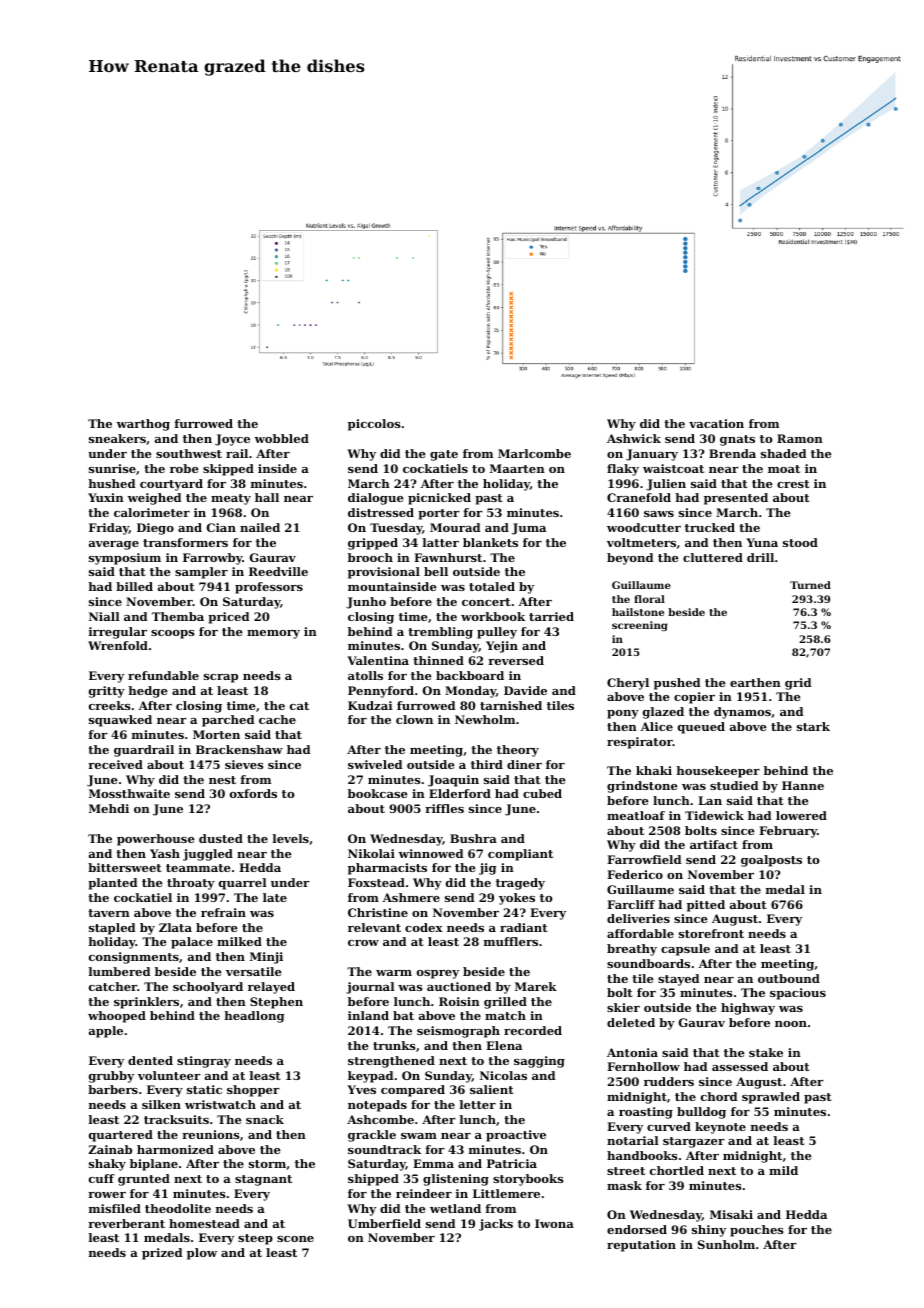 The image size is (924, 1308). What do you see at coordinates (634, 438) in the screenshot?
I see `Ashwick` at bounding box center [634, 438].
